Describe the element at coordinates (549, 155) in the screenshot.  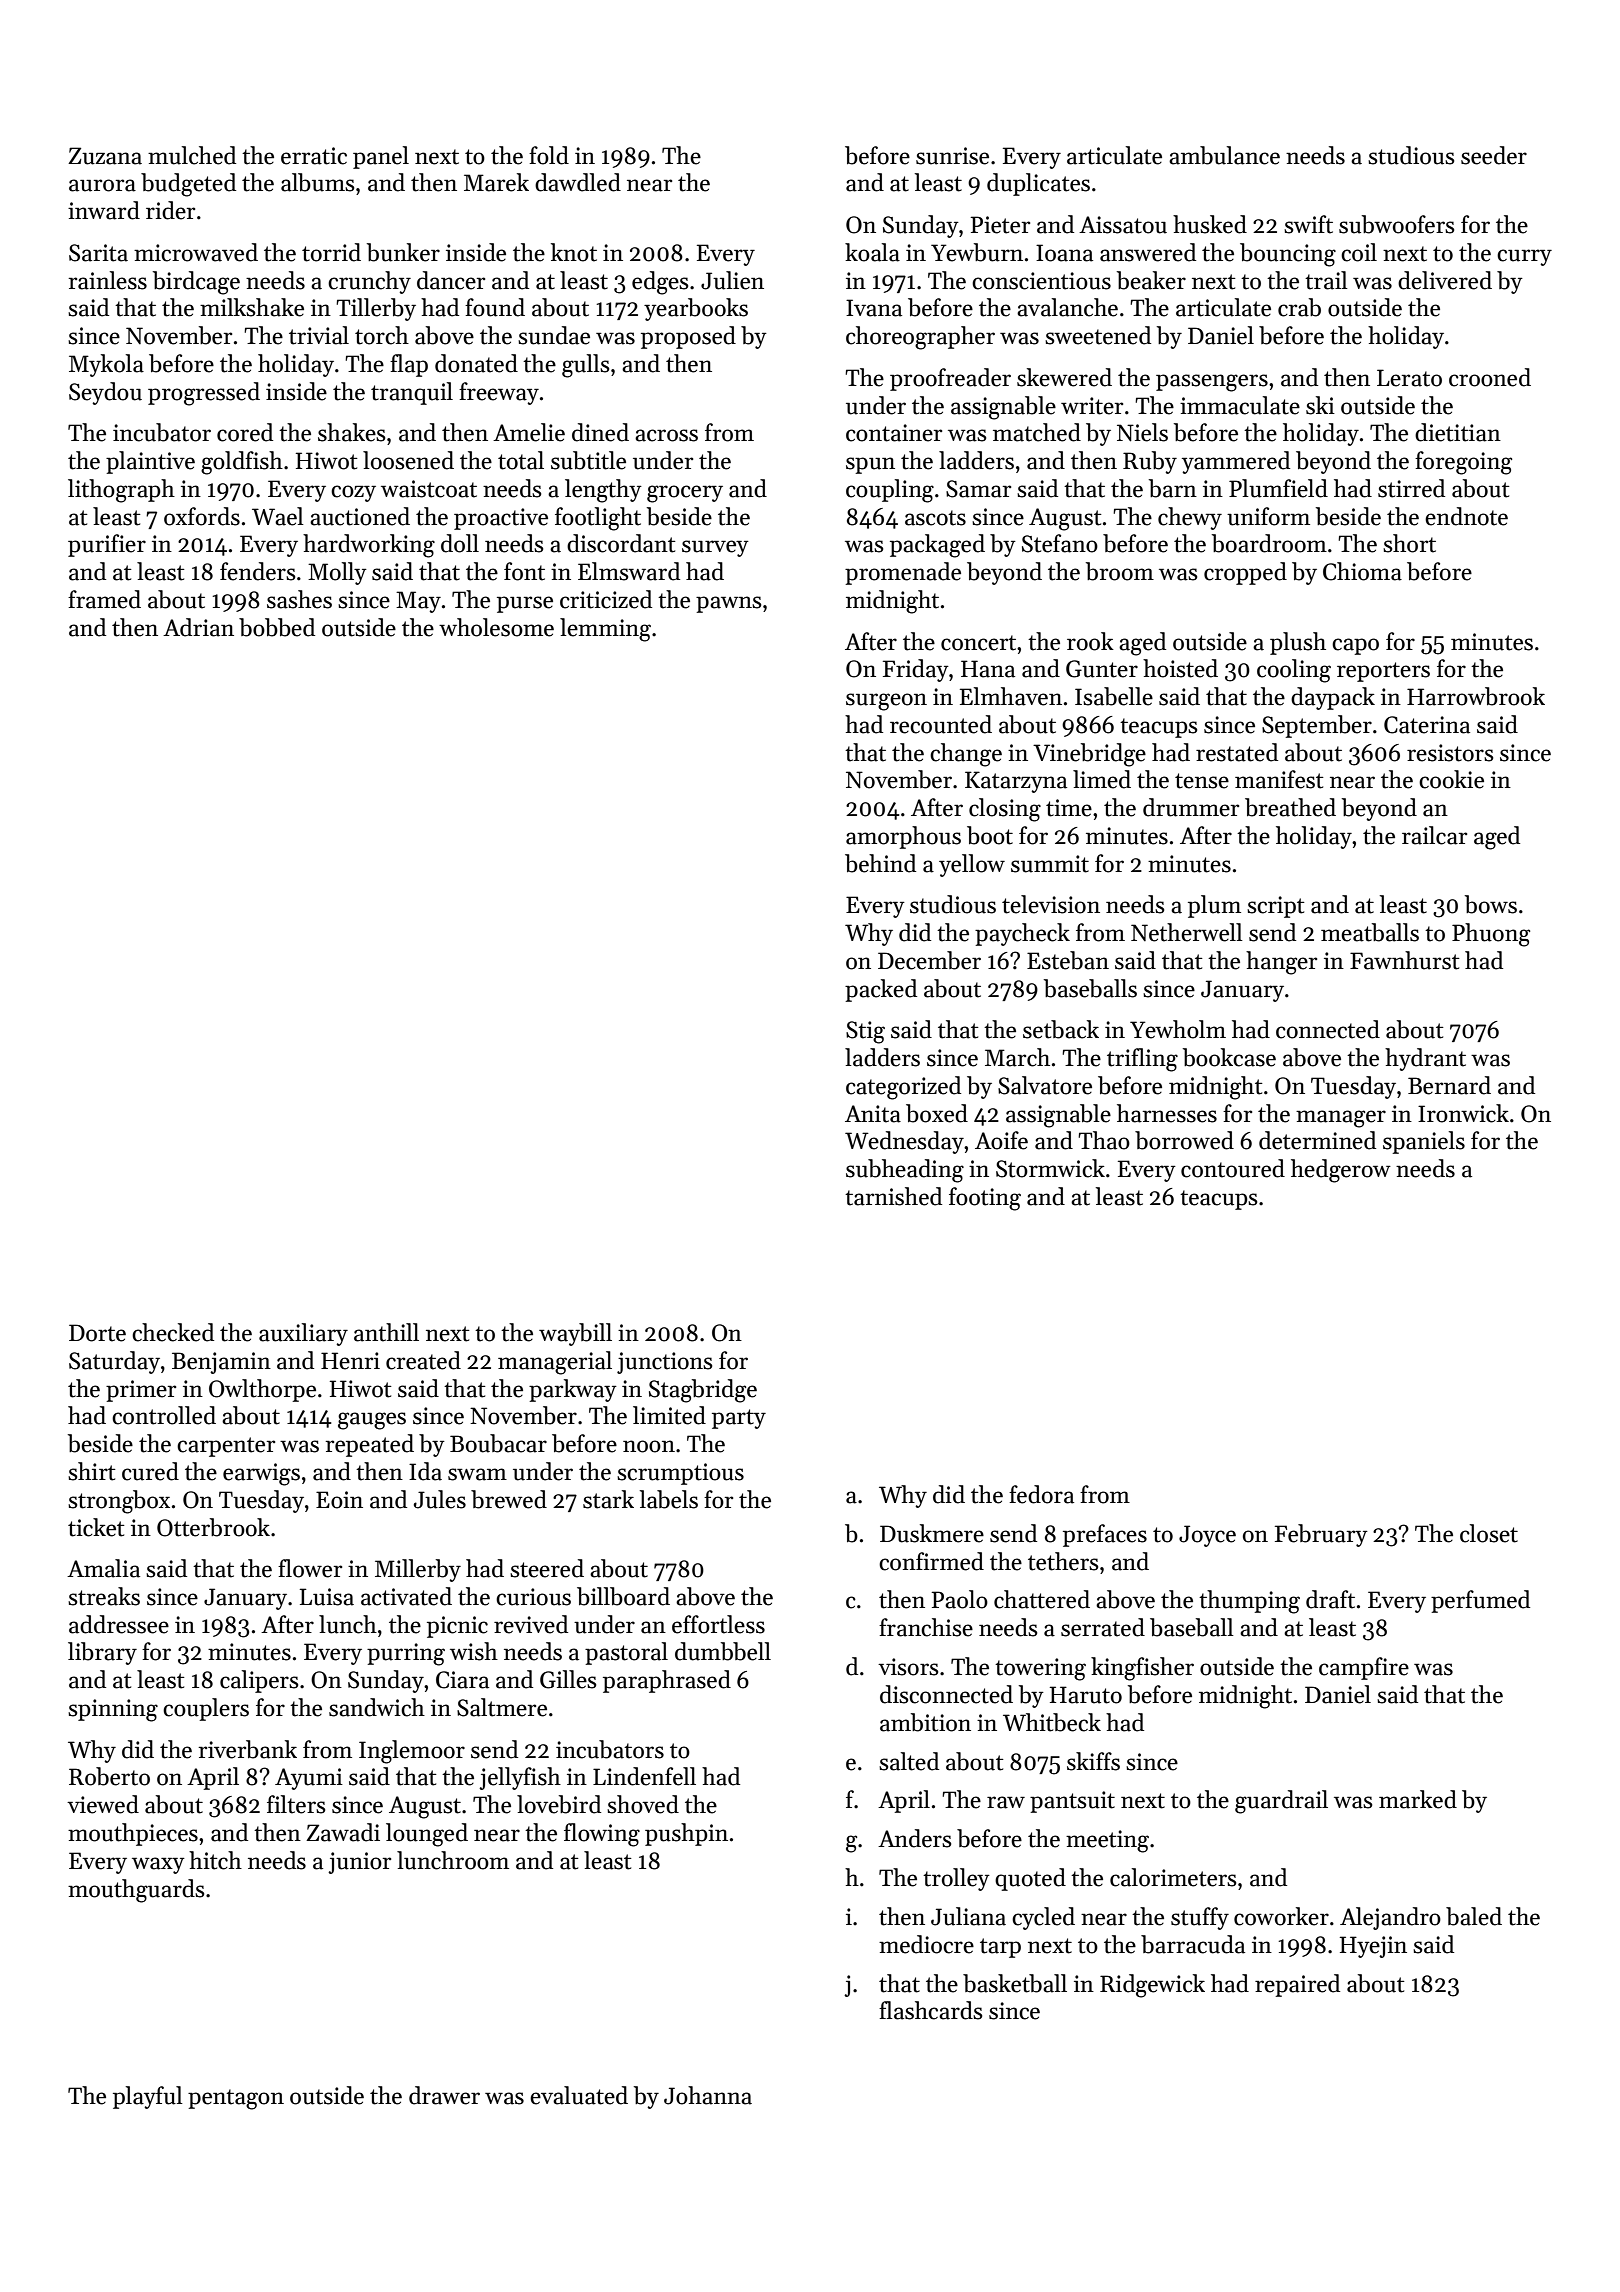
I see `fold` at that location.
